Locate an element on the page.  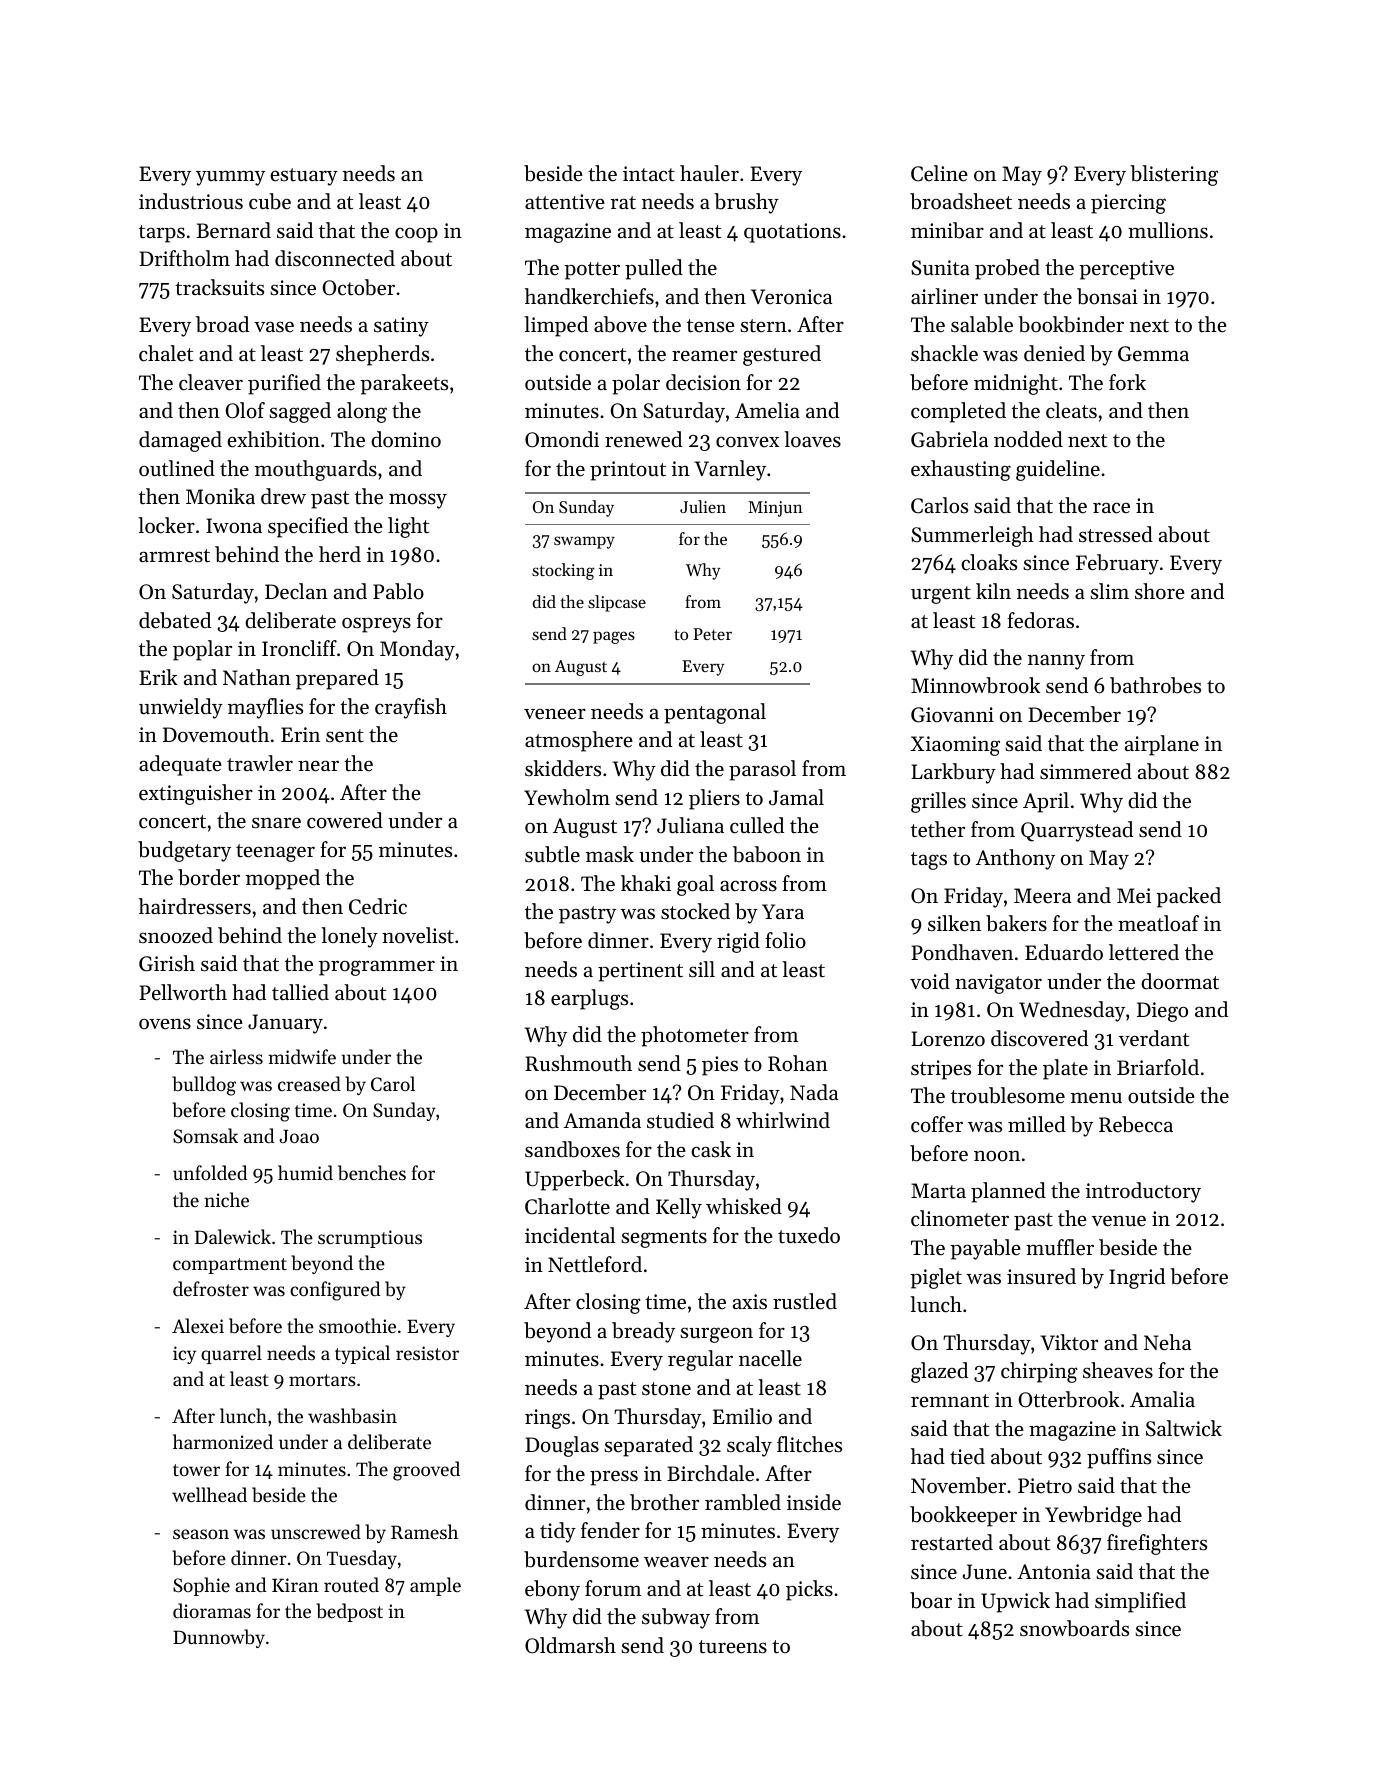
tarps is located at coordinates (162, 234).
